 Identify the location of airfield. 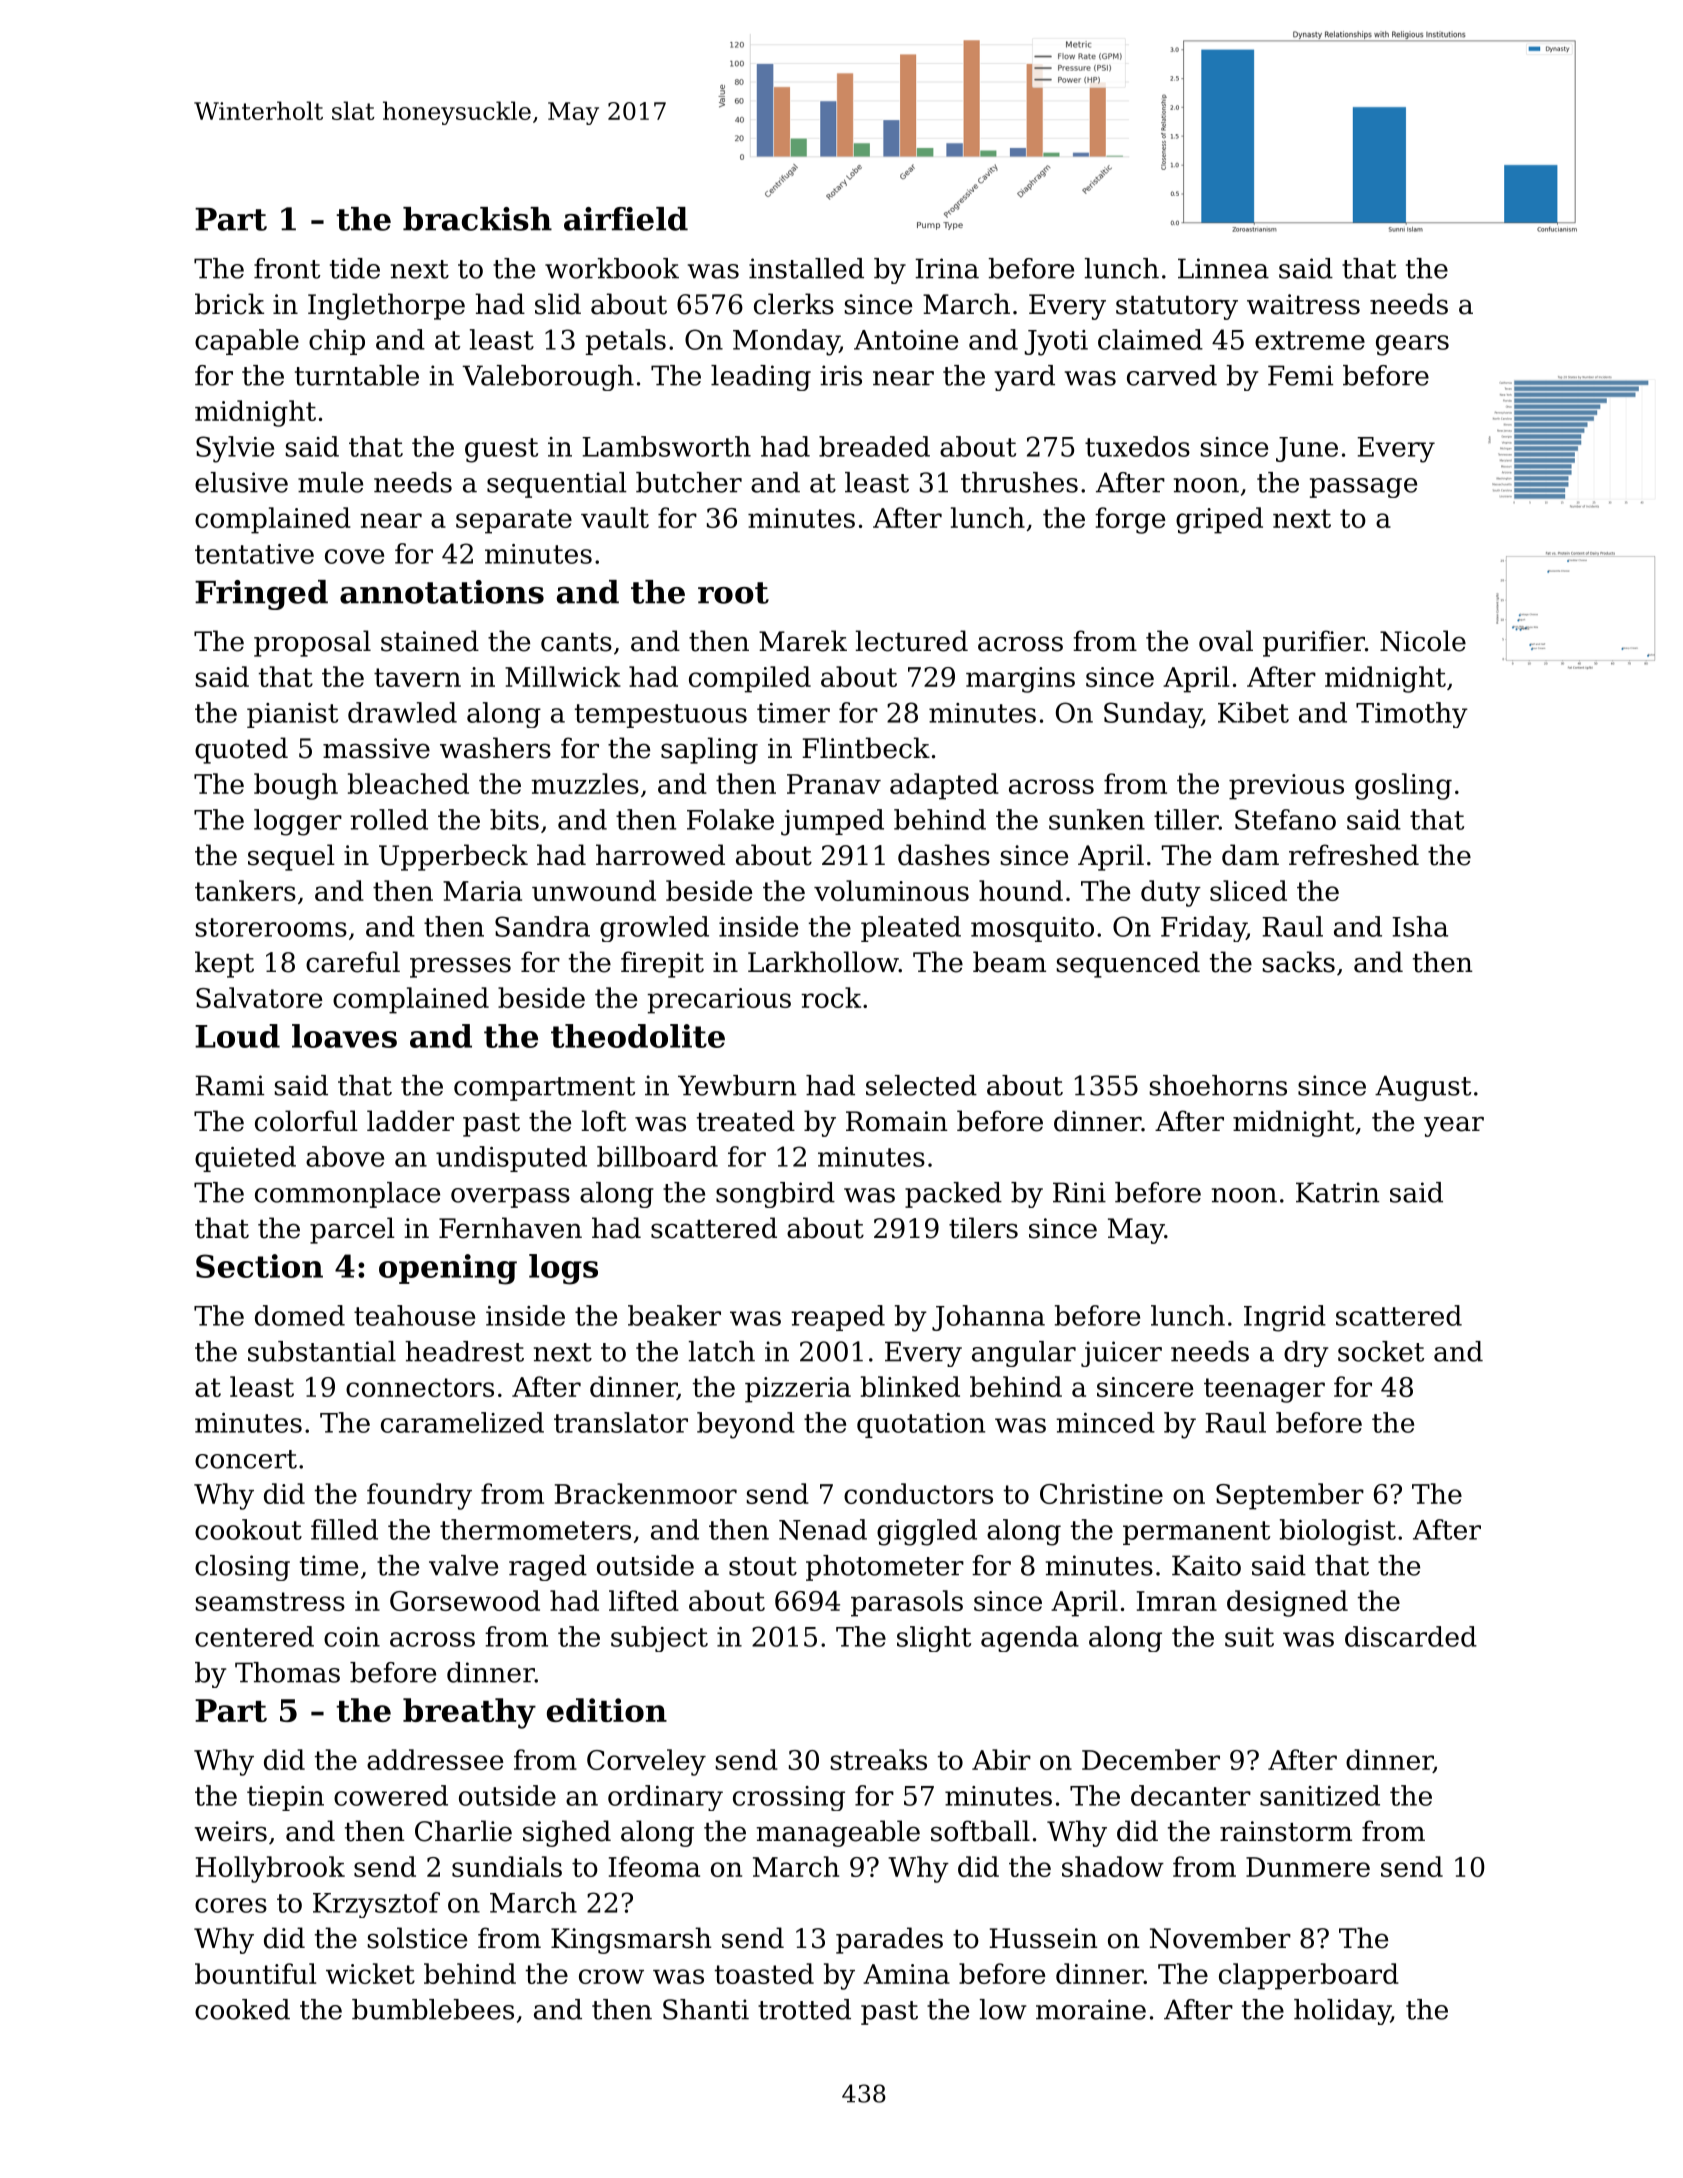
(626, 219).
